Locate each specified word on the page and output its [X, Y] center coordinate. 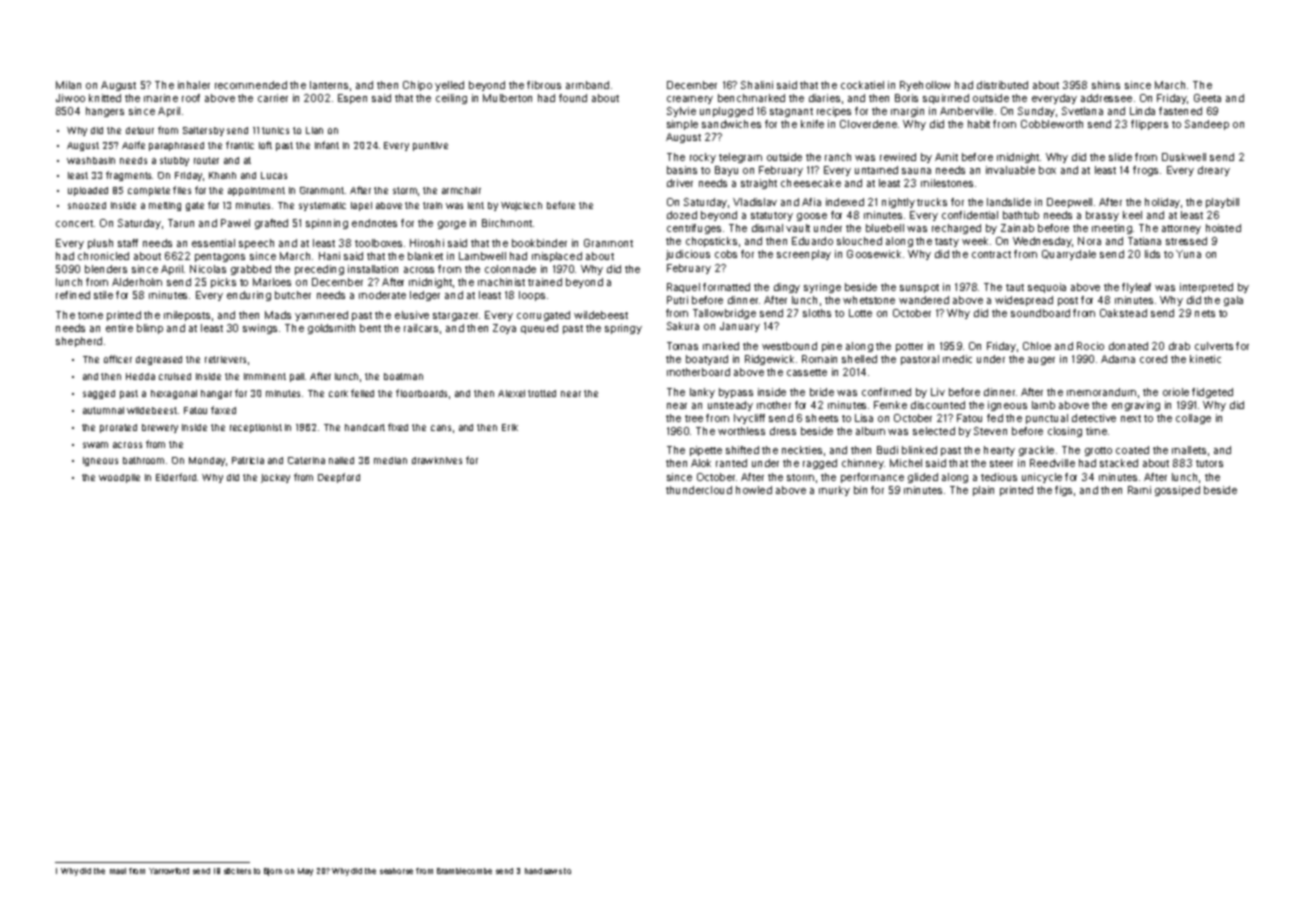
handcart [365, 427]
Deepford [339, 478]
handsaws [543, 871]
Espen [352, 99]
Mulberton [507, 98]
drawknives [437, 460]
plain [983, 491]
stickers [237, 871]
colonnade [510, 269]
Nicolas [208, 269]
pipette [706, 451]
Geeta [1207, 98]
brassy [1102, 216]
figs [1063, 491]
